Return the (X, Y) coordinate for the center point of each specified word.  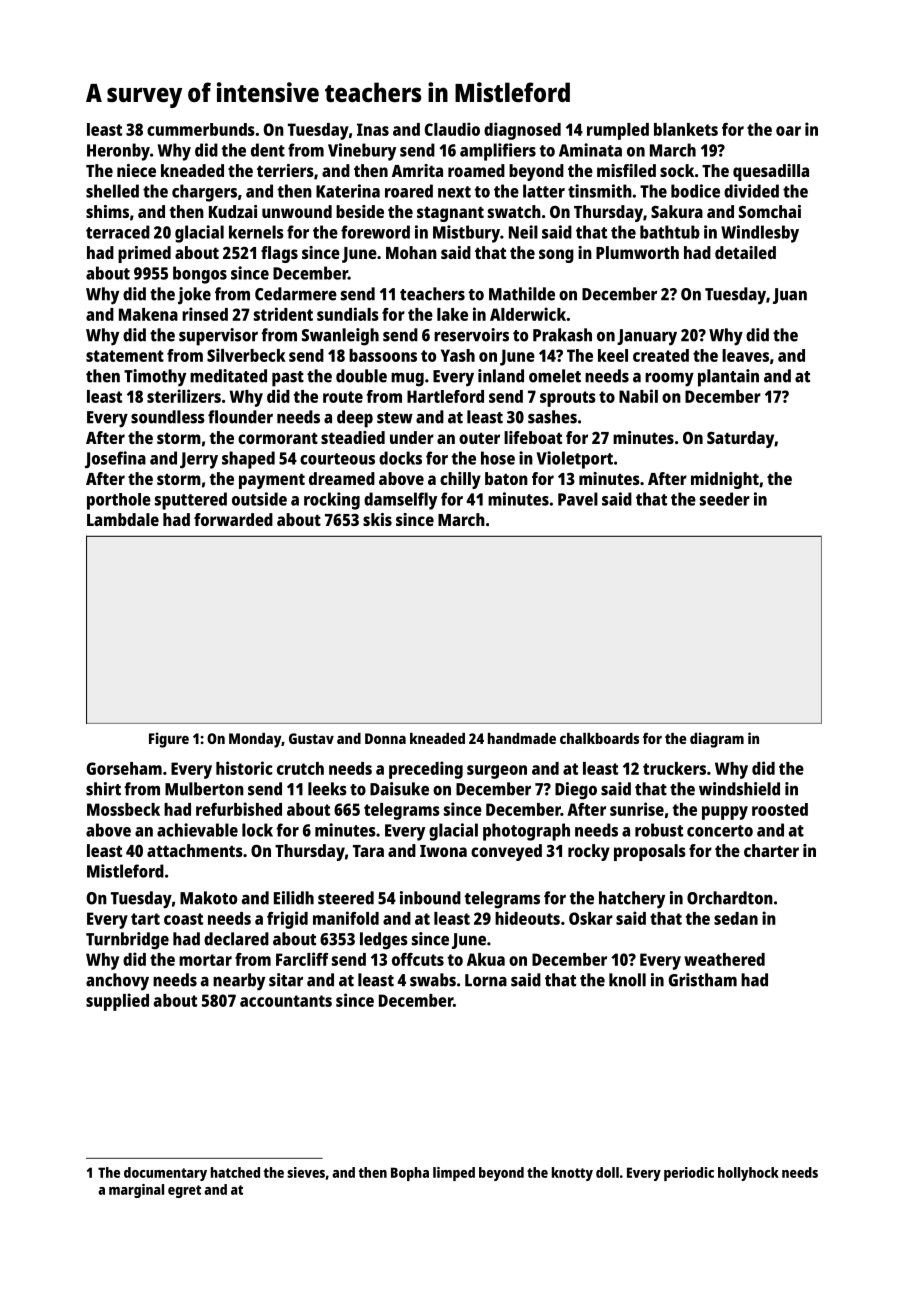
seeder (725, 499)
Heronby (118, 152)
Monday (255, 740)
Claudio (452, 129)
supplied (117, 1002)
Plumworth (637, 252)
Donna (385, 738)
